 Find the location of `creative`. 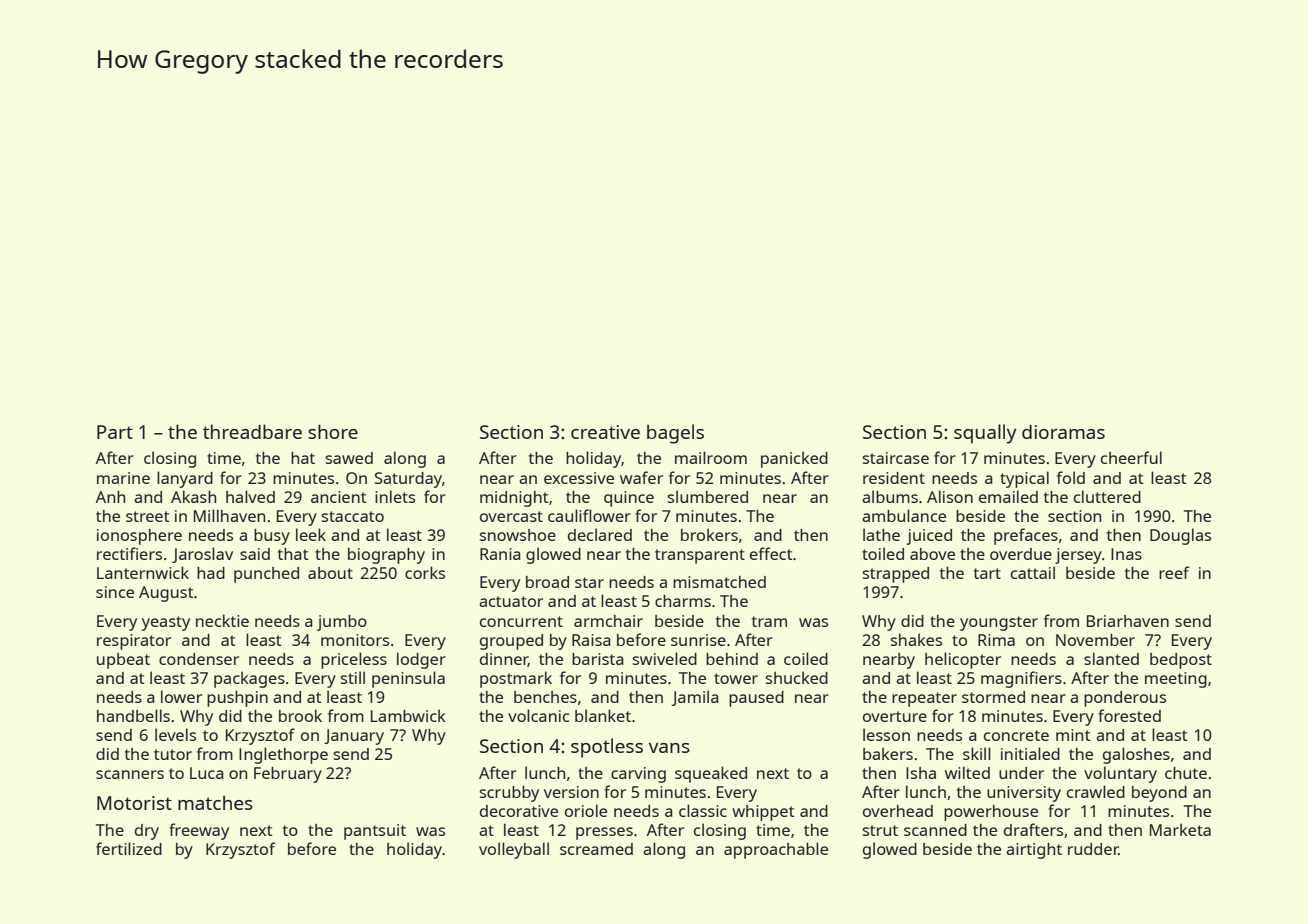

creative is located at coordinates (605, 432).
